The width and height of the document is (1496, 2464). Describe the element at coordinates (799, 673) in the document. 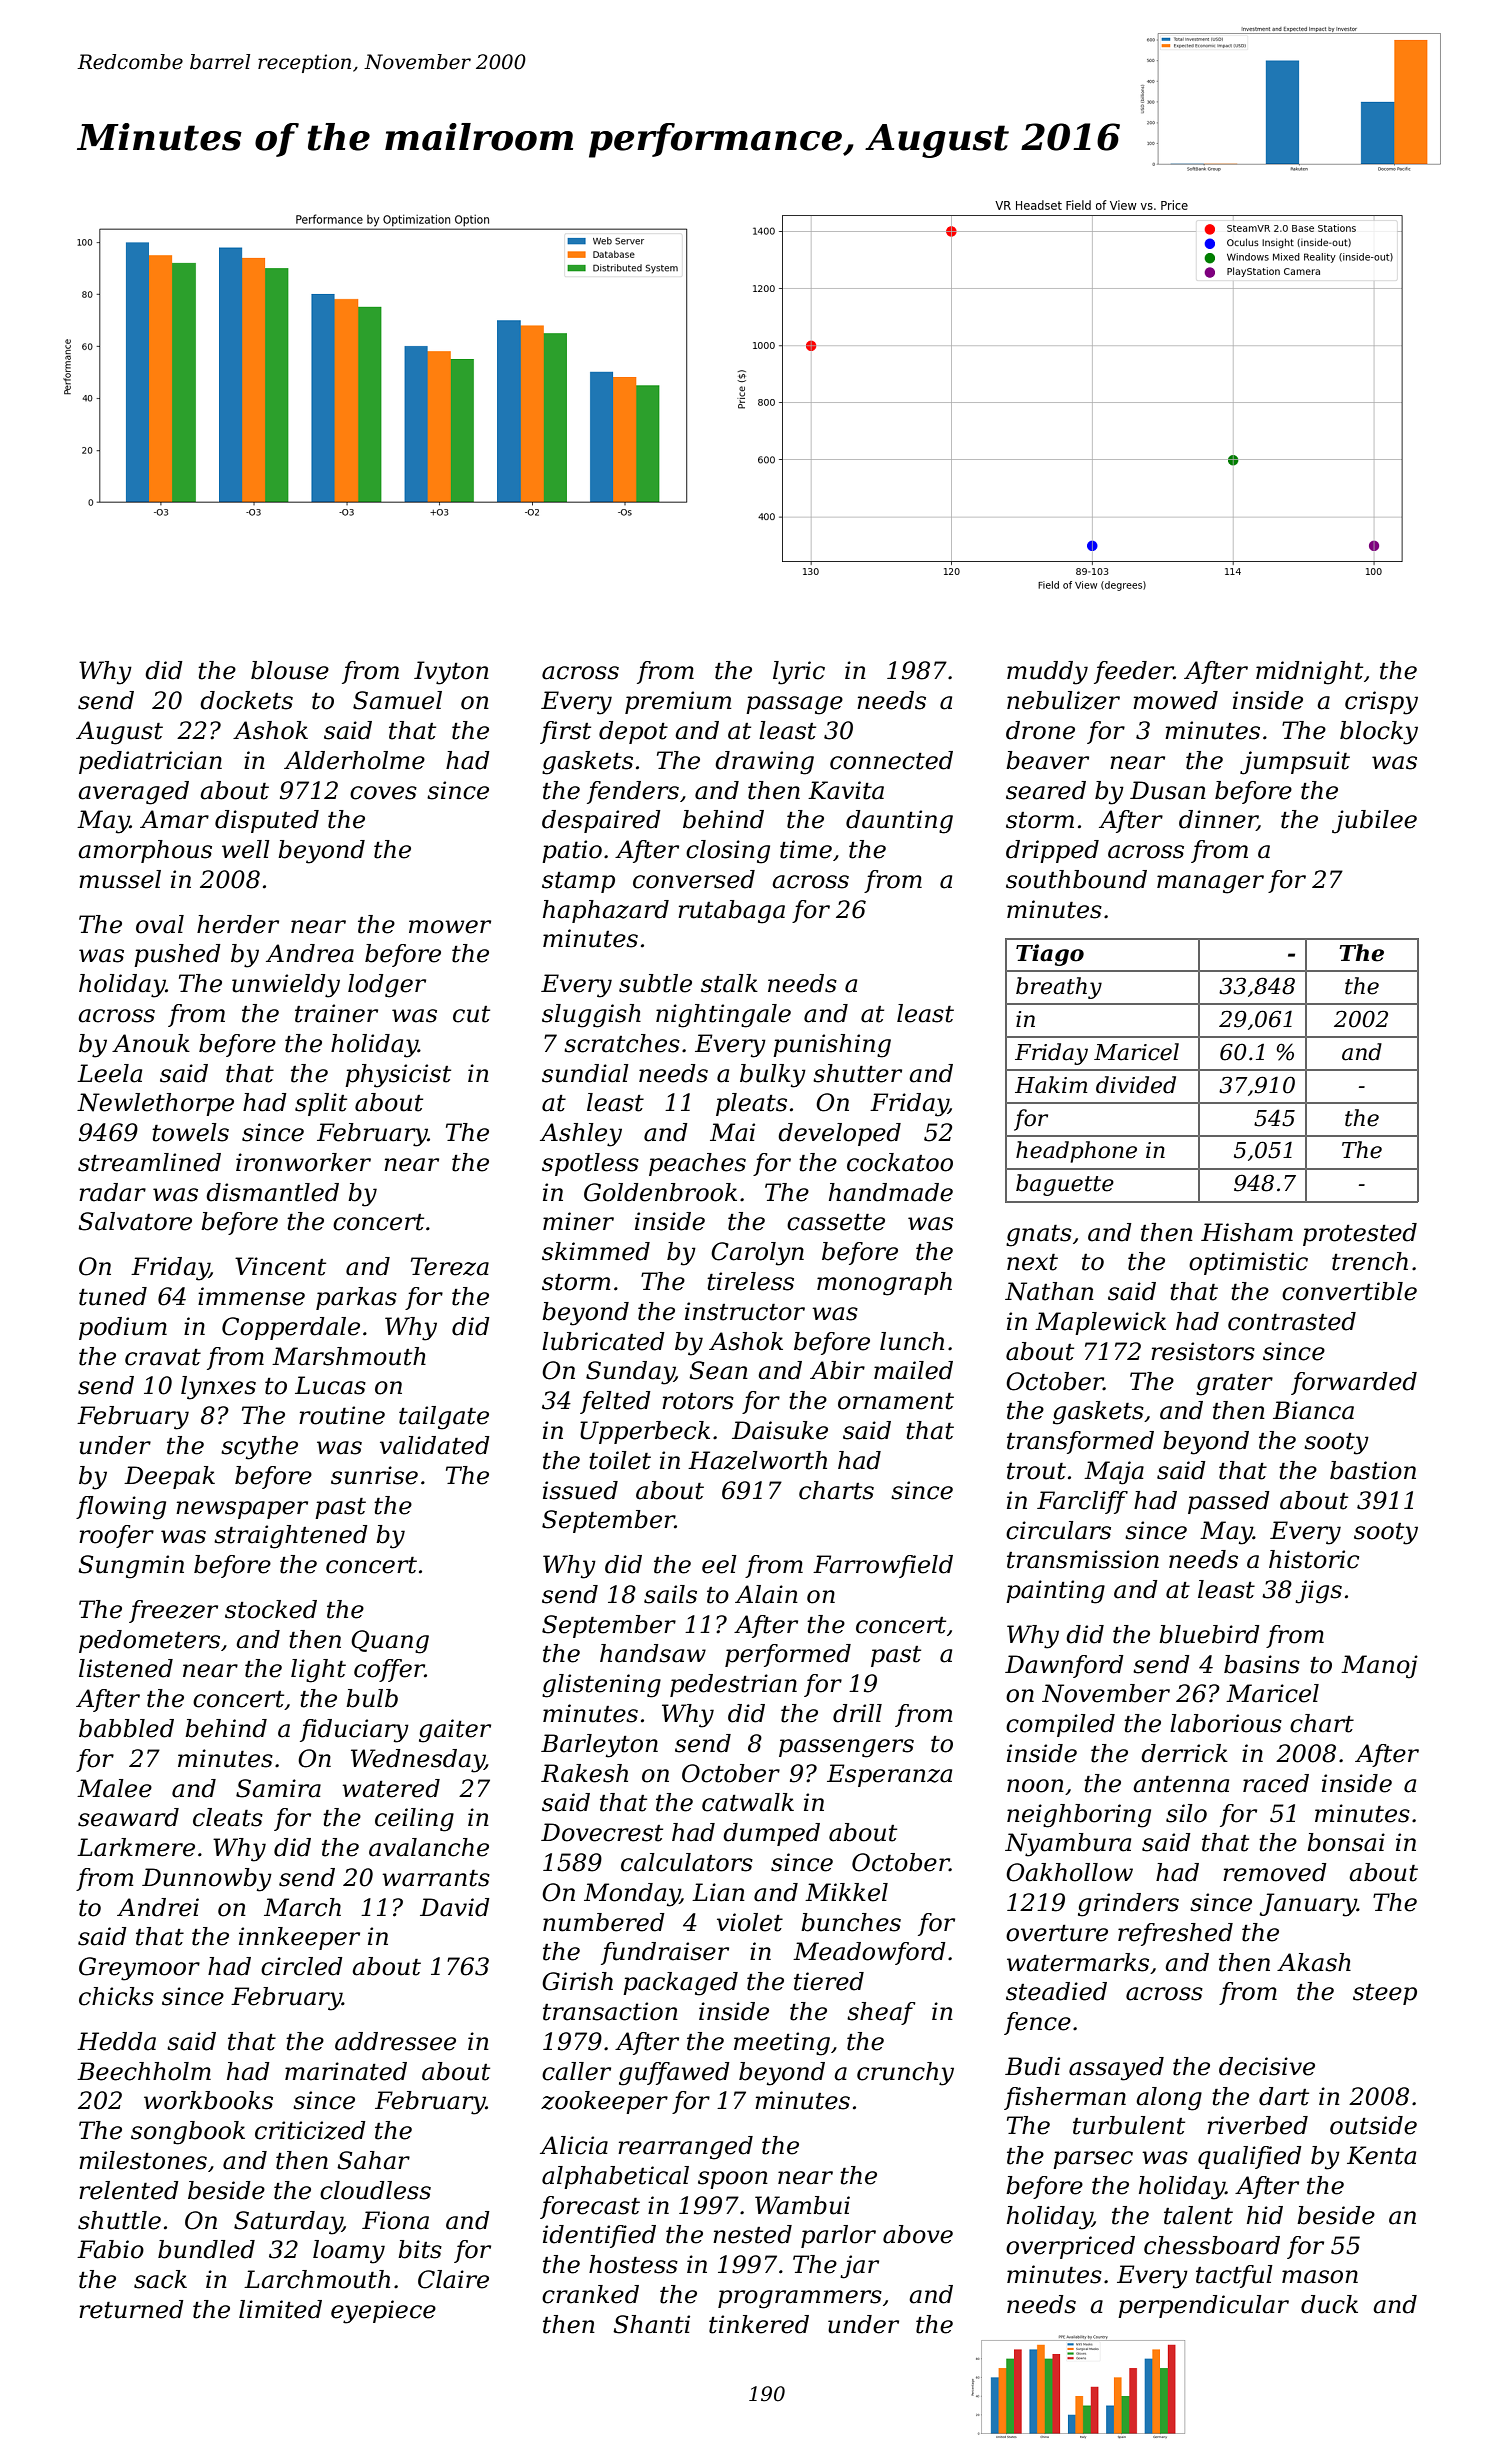

I see `lyric` at that location.
